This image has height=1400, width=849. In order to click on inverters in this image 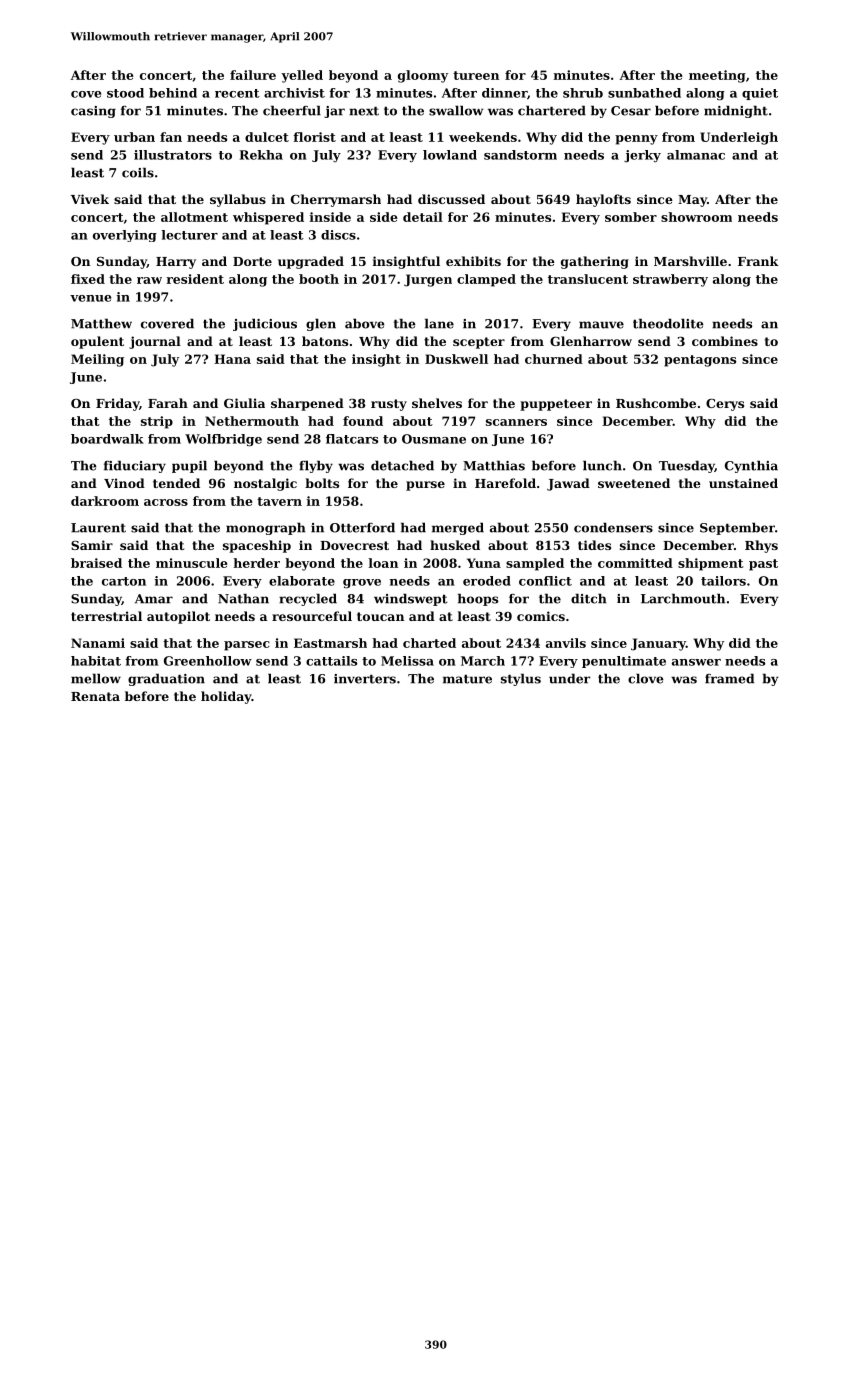, I will do `click(365, 679)`.
